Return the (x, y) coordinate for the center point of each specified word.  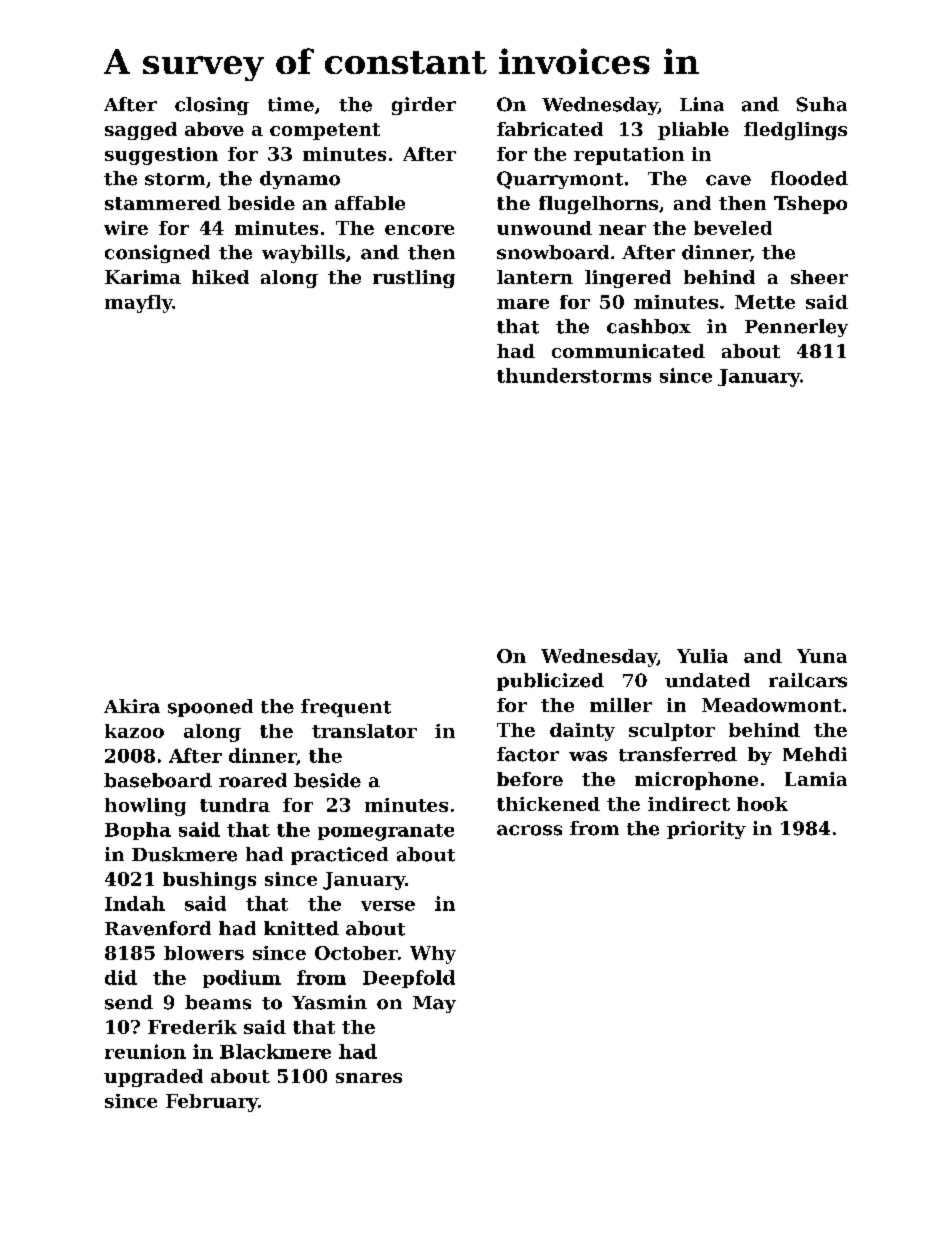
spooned (210, 708)
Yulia (702, 656)
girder (424, 106)
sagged (141, 131)
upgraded (153, 1078)
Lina (702, 104)
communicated (628, 351)
